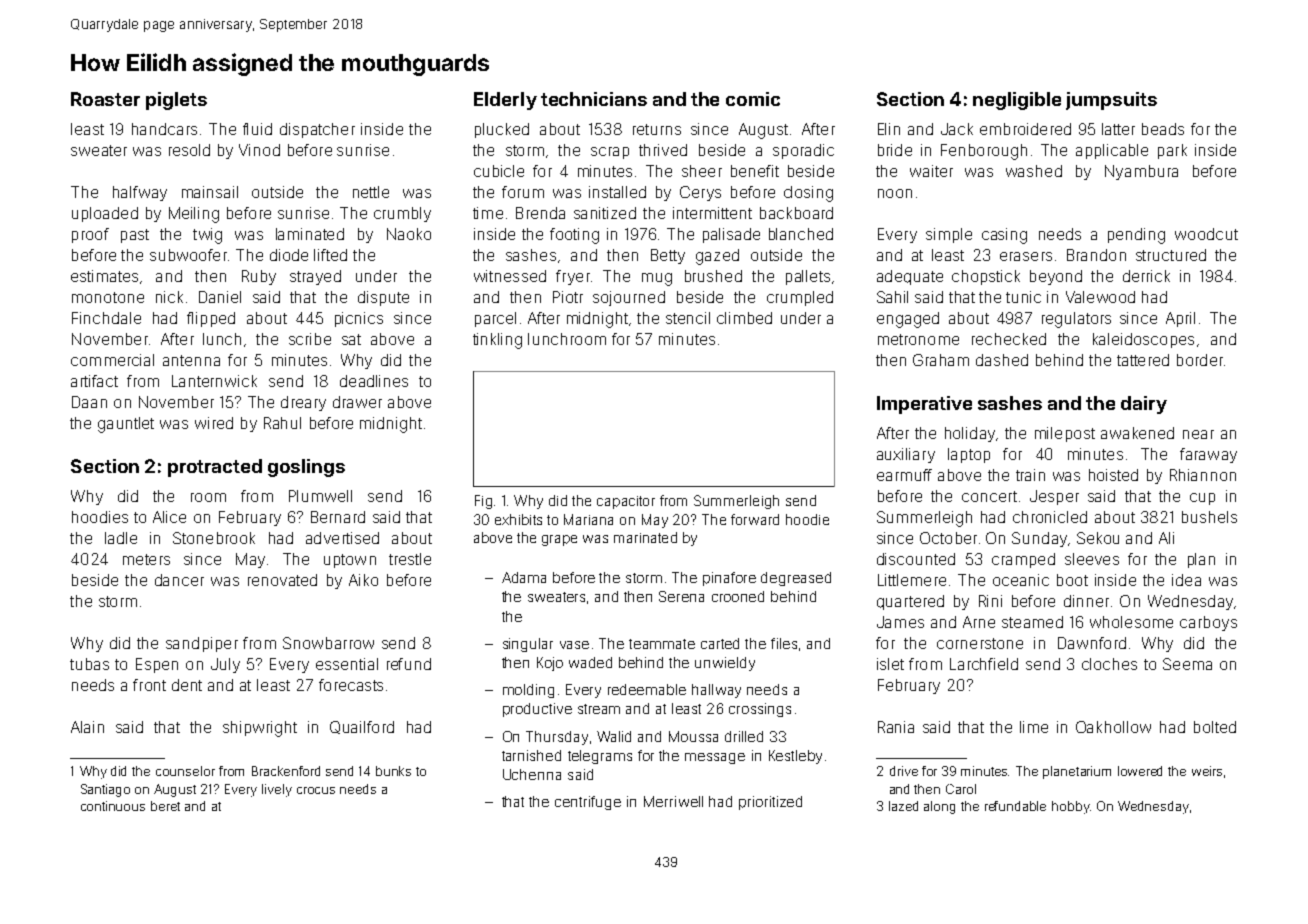  What do you see at coordinates (105, 99) in the screenshot?
I see `Roaster` at bounding box center [105, 99].
